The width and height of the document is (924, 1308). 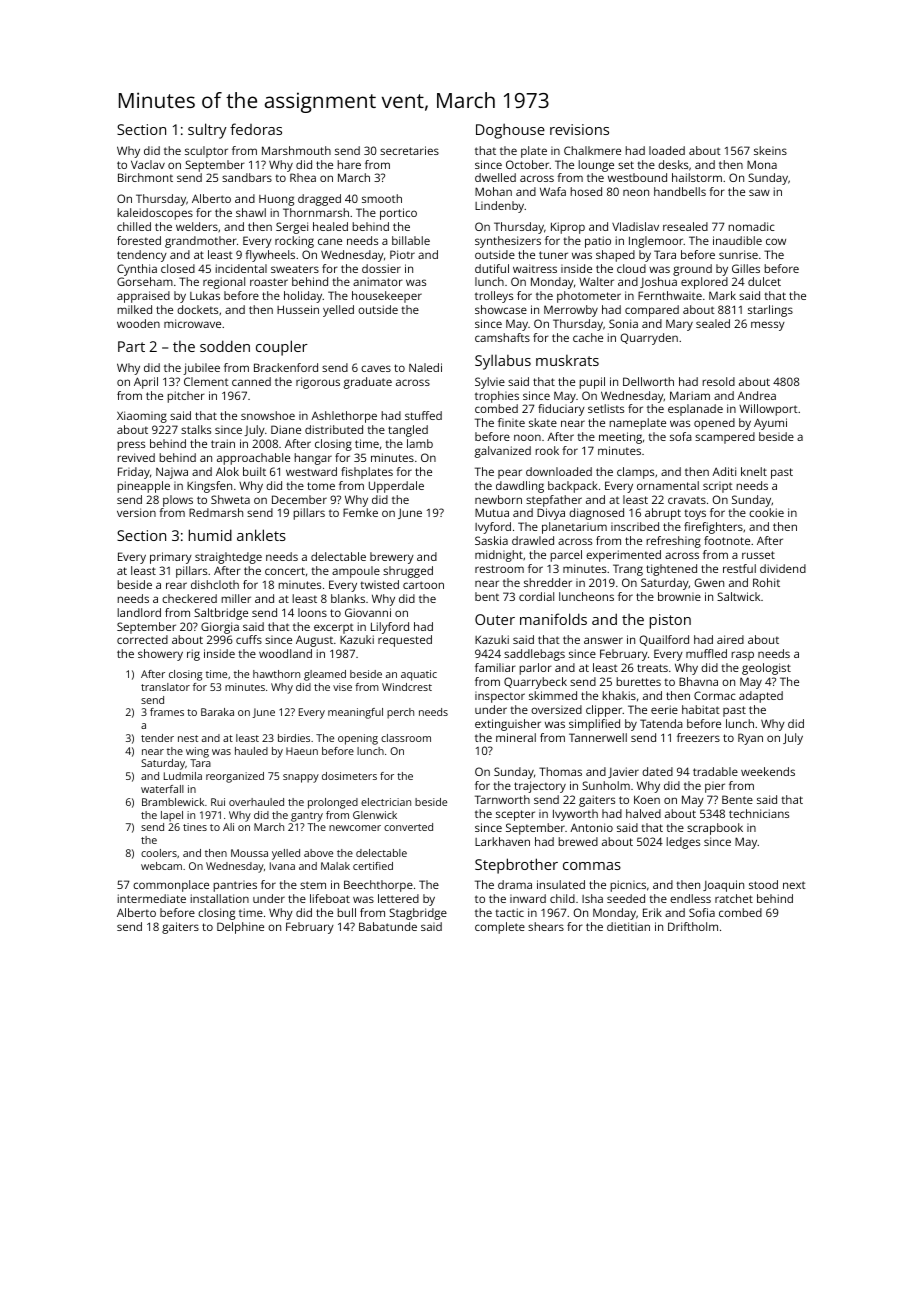 I want to click on wooden, so click(x=138, y=323).
